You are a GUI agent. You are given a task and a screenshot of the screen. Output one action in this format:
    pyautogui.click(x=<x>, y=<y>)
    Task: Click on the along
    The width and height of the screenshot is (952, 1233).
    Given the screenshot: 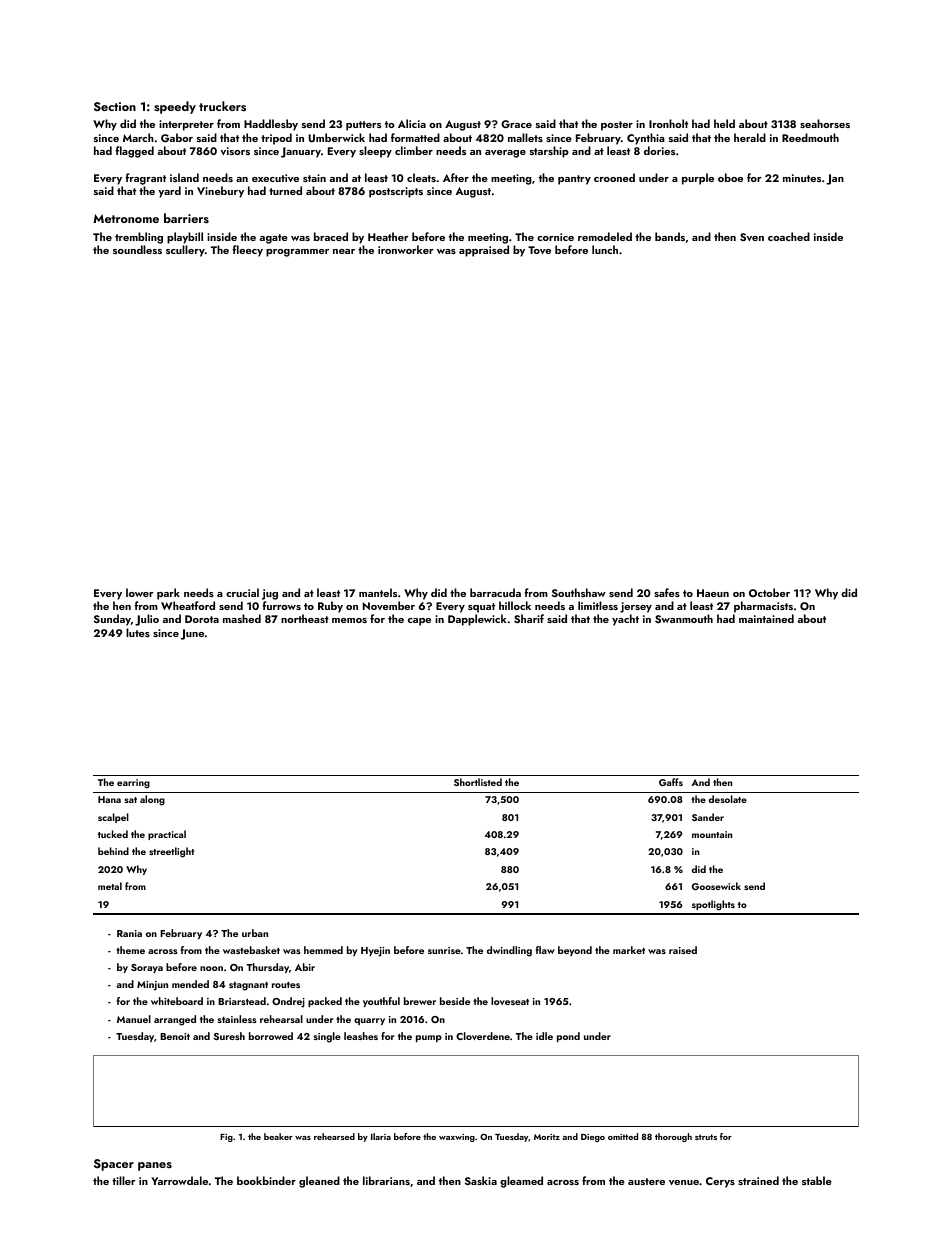 What is the action you would take?
    pyautogui.click(x=152, y=800)
